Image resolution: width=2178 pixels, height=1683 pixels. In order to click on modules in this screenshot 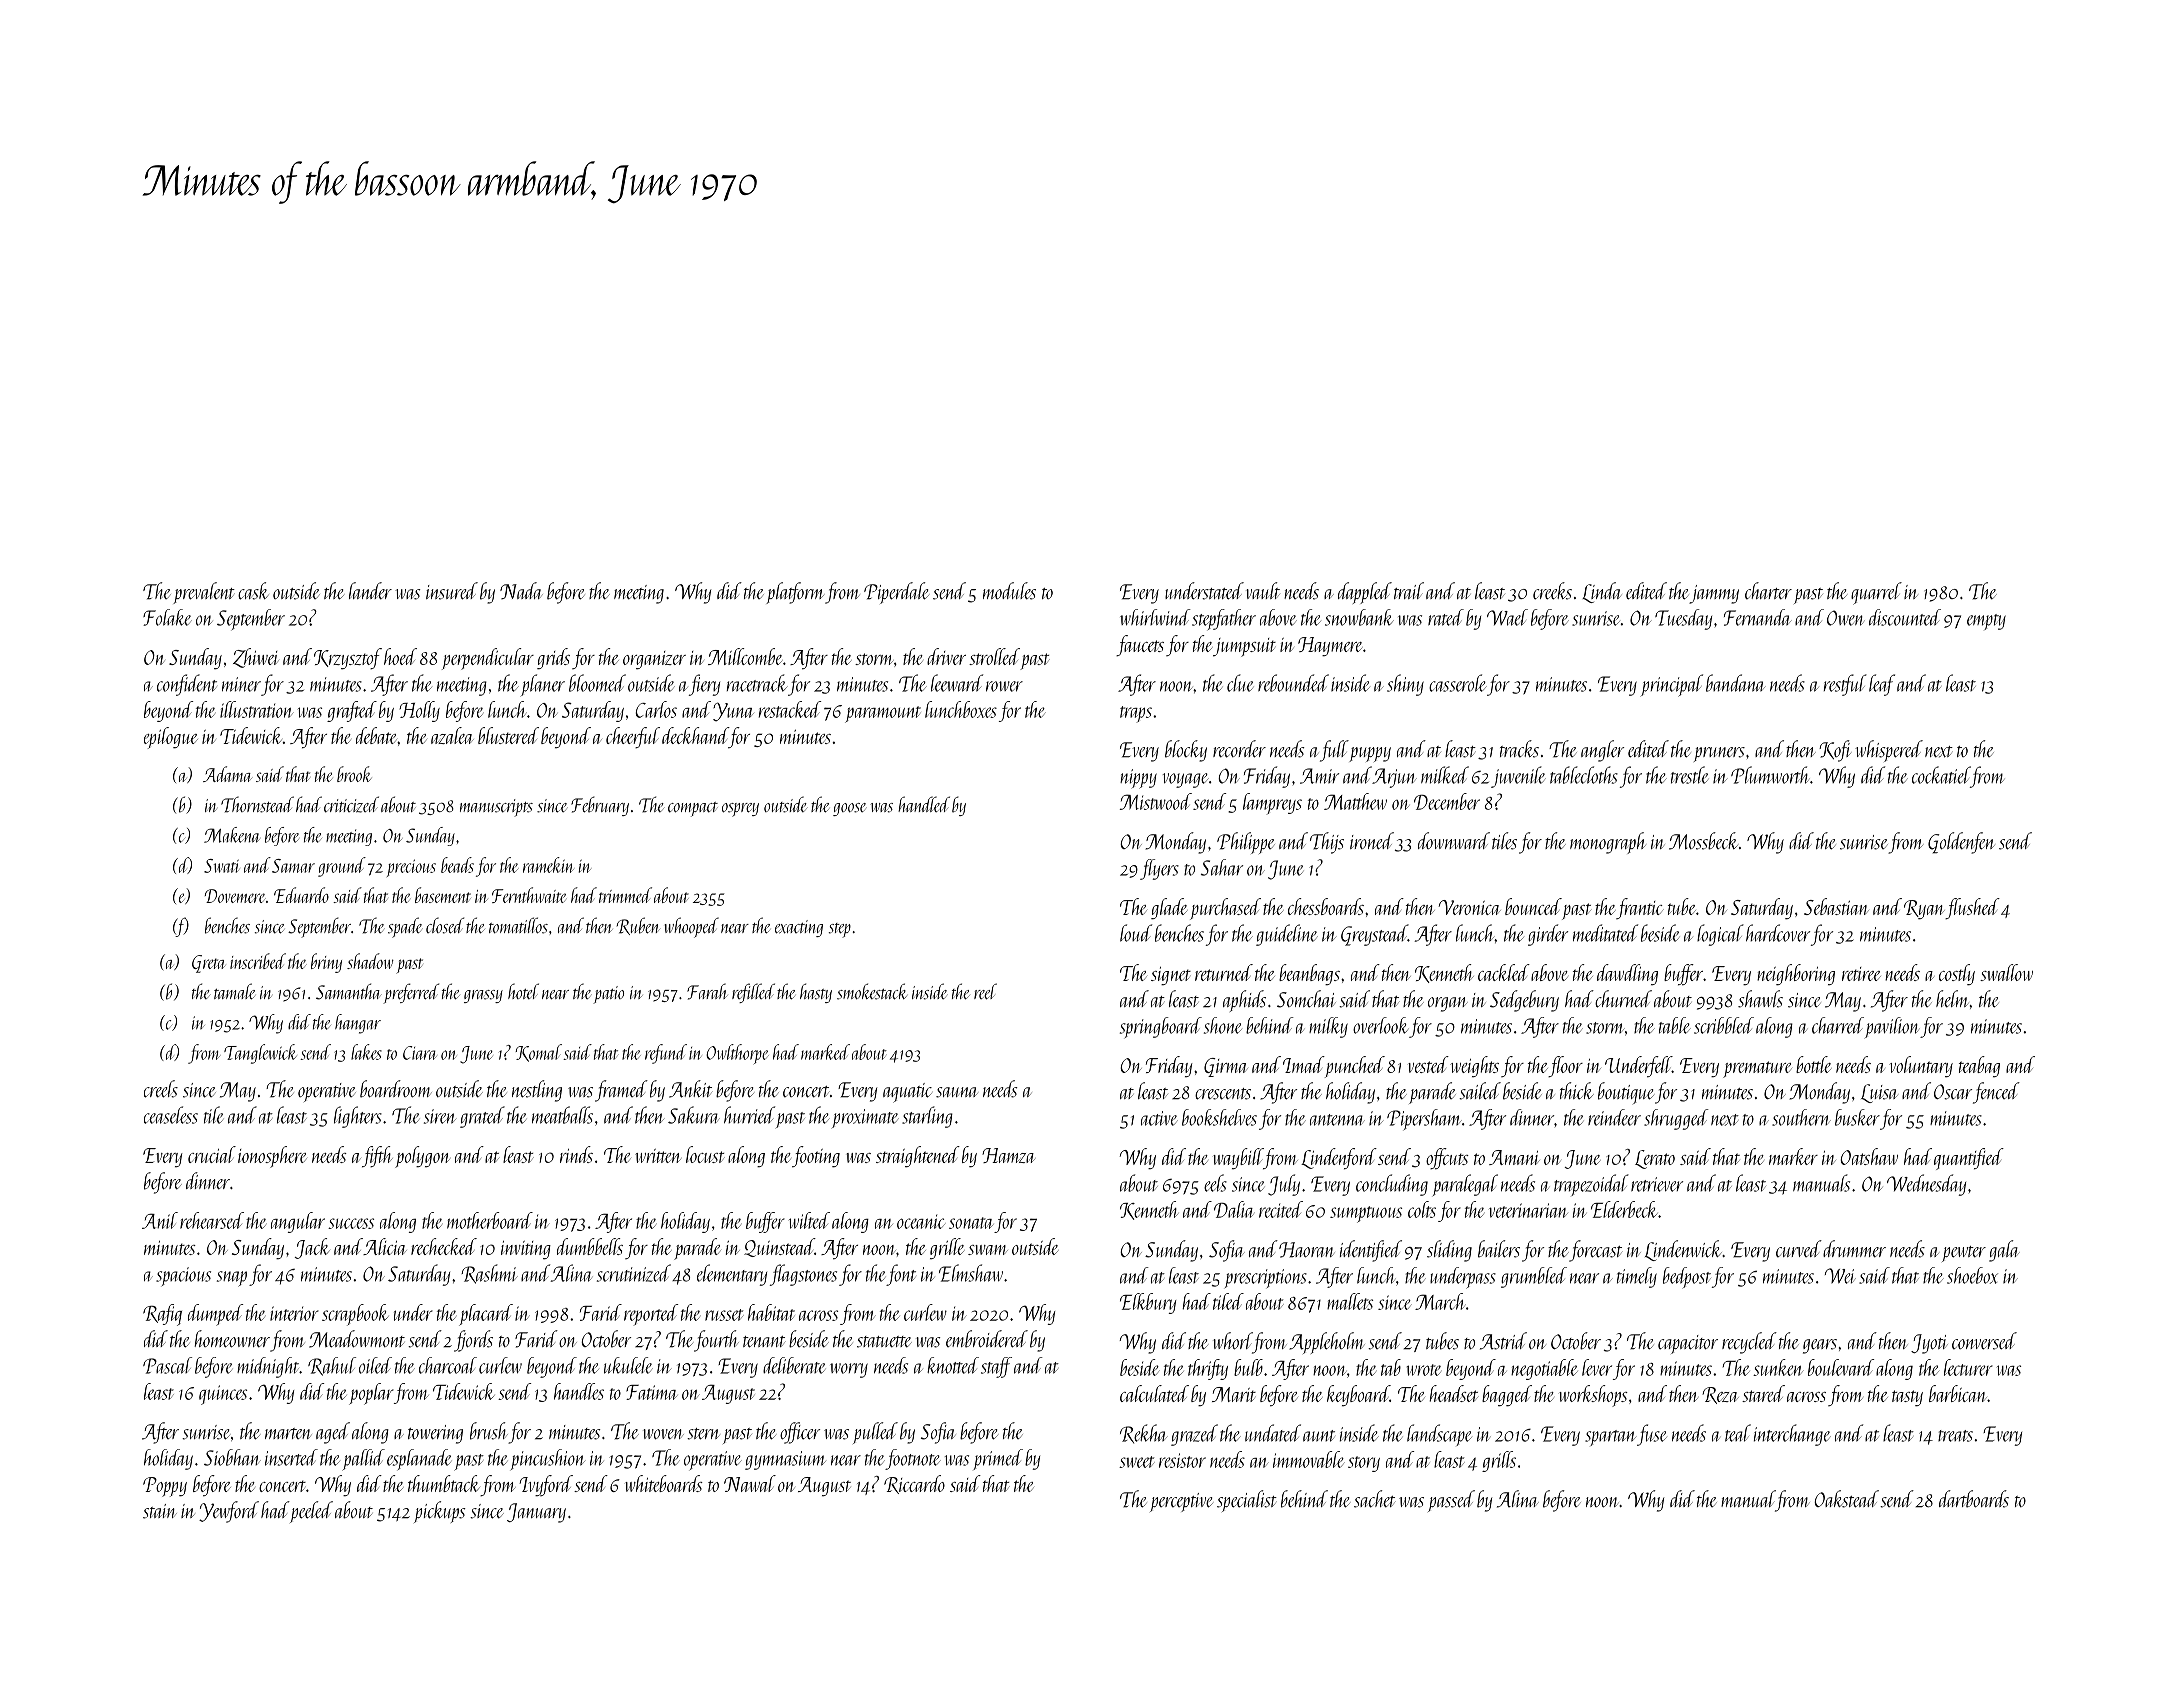, I will do `click(1009, 591)`.
